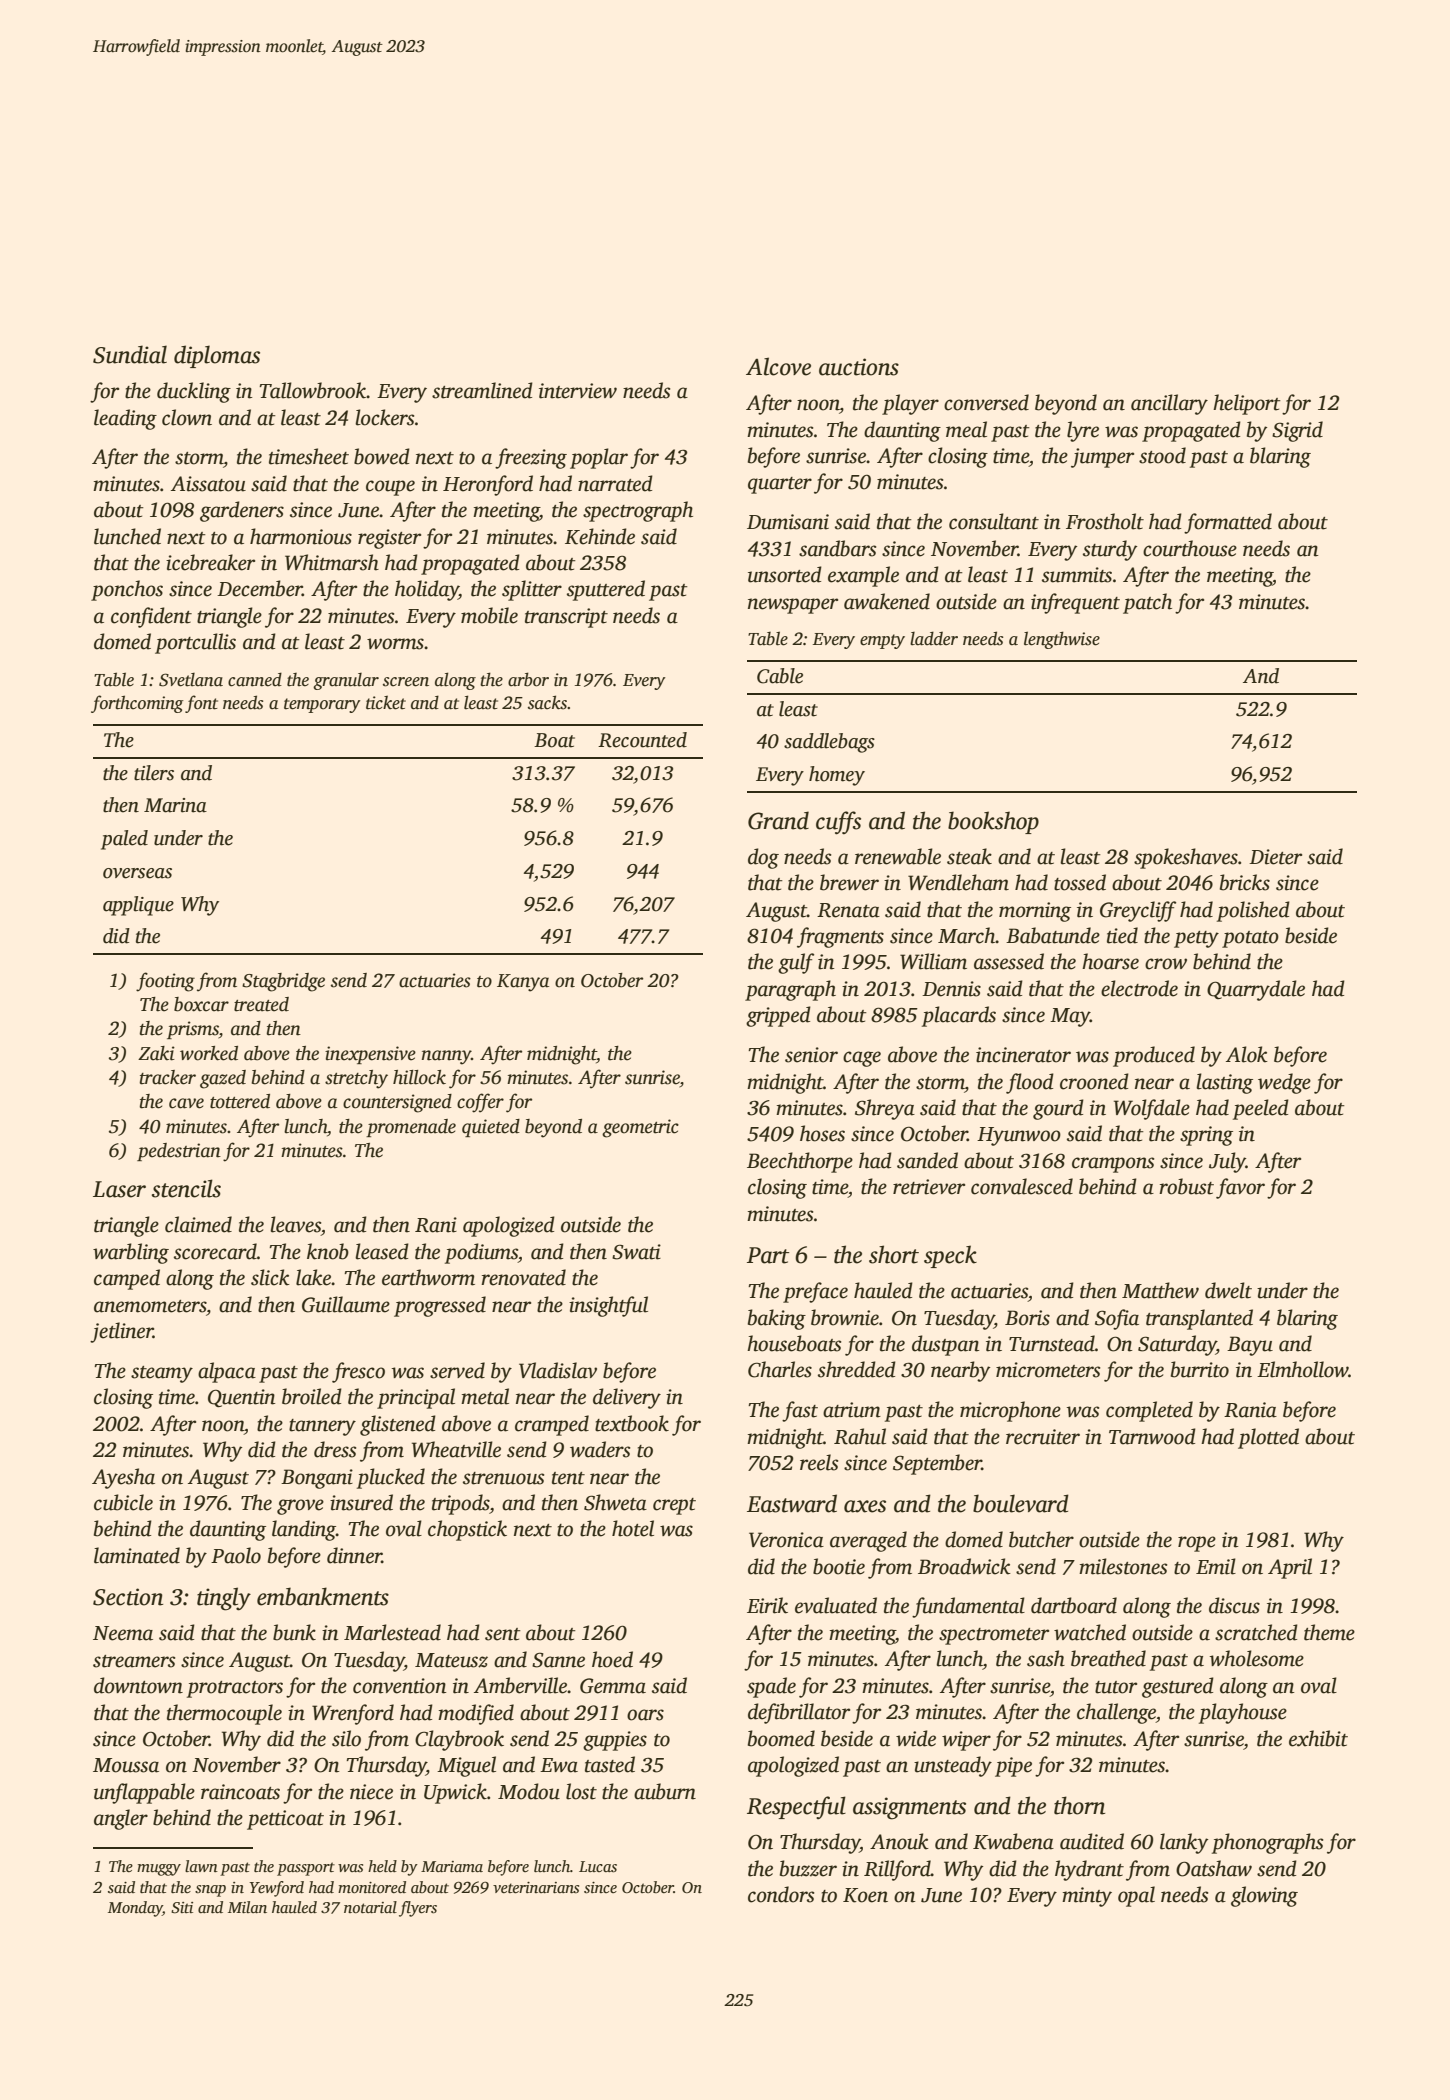  I want to click on diplomas, so click(217, 356).
